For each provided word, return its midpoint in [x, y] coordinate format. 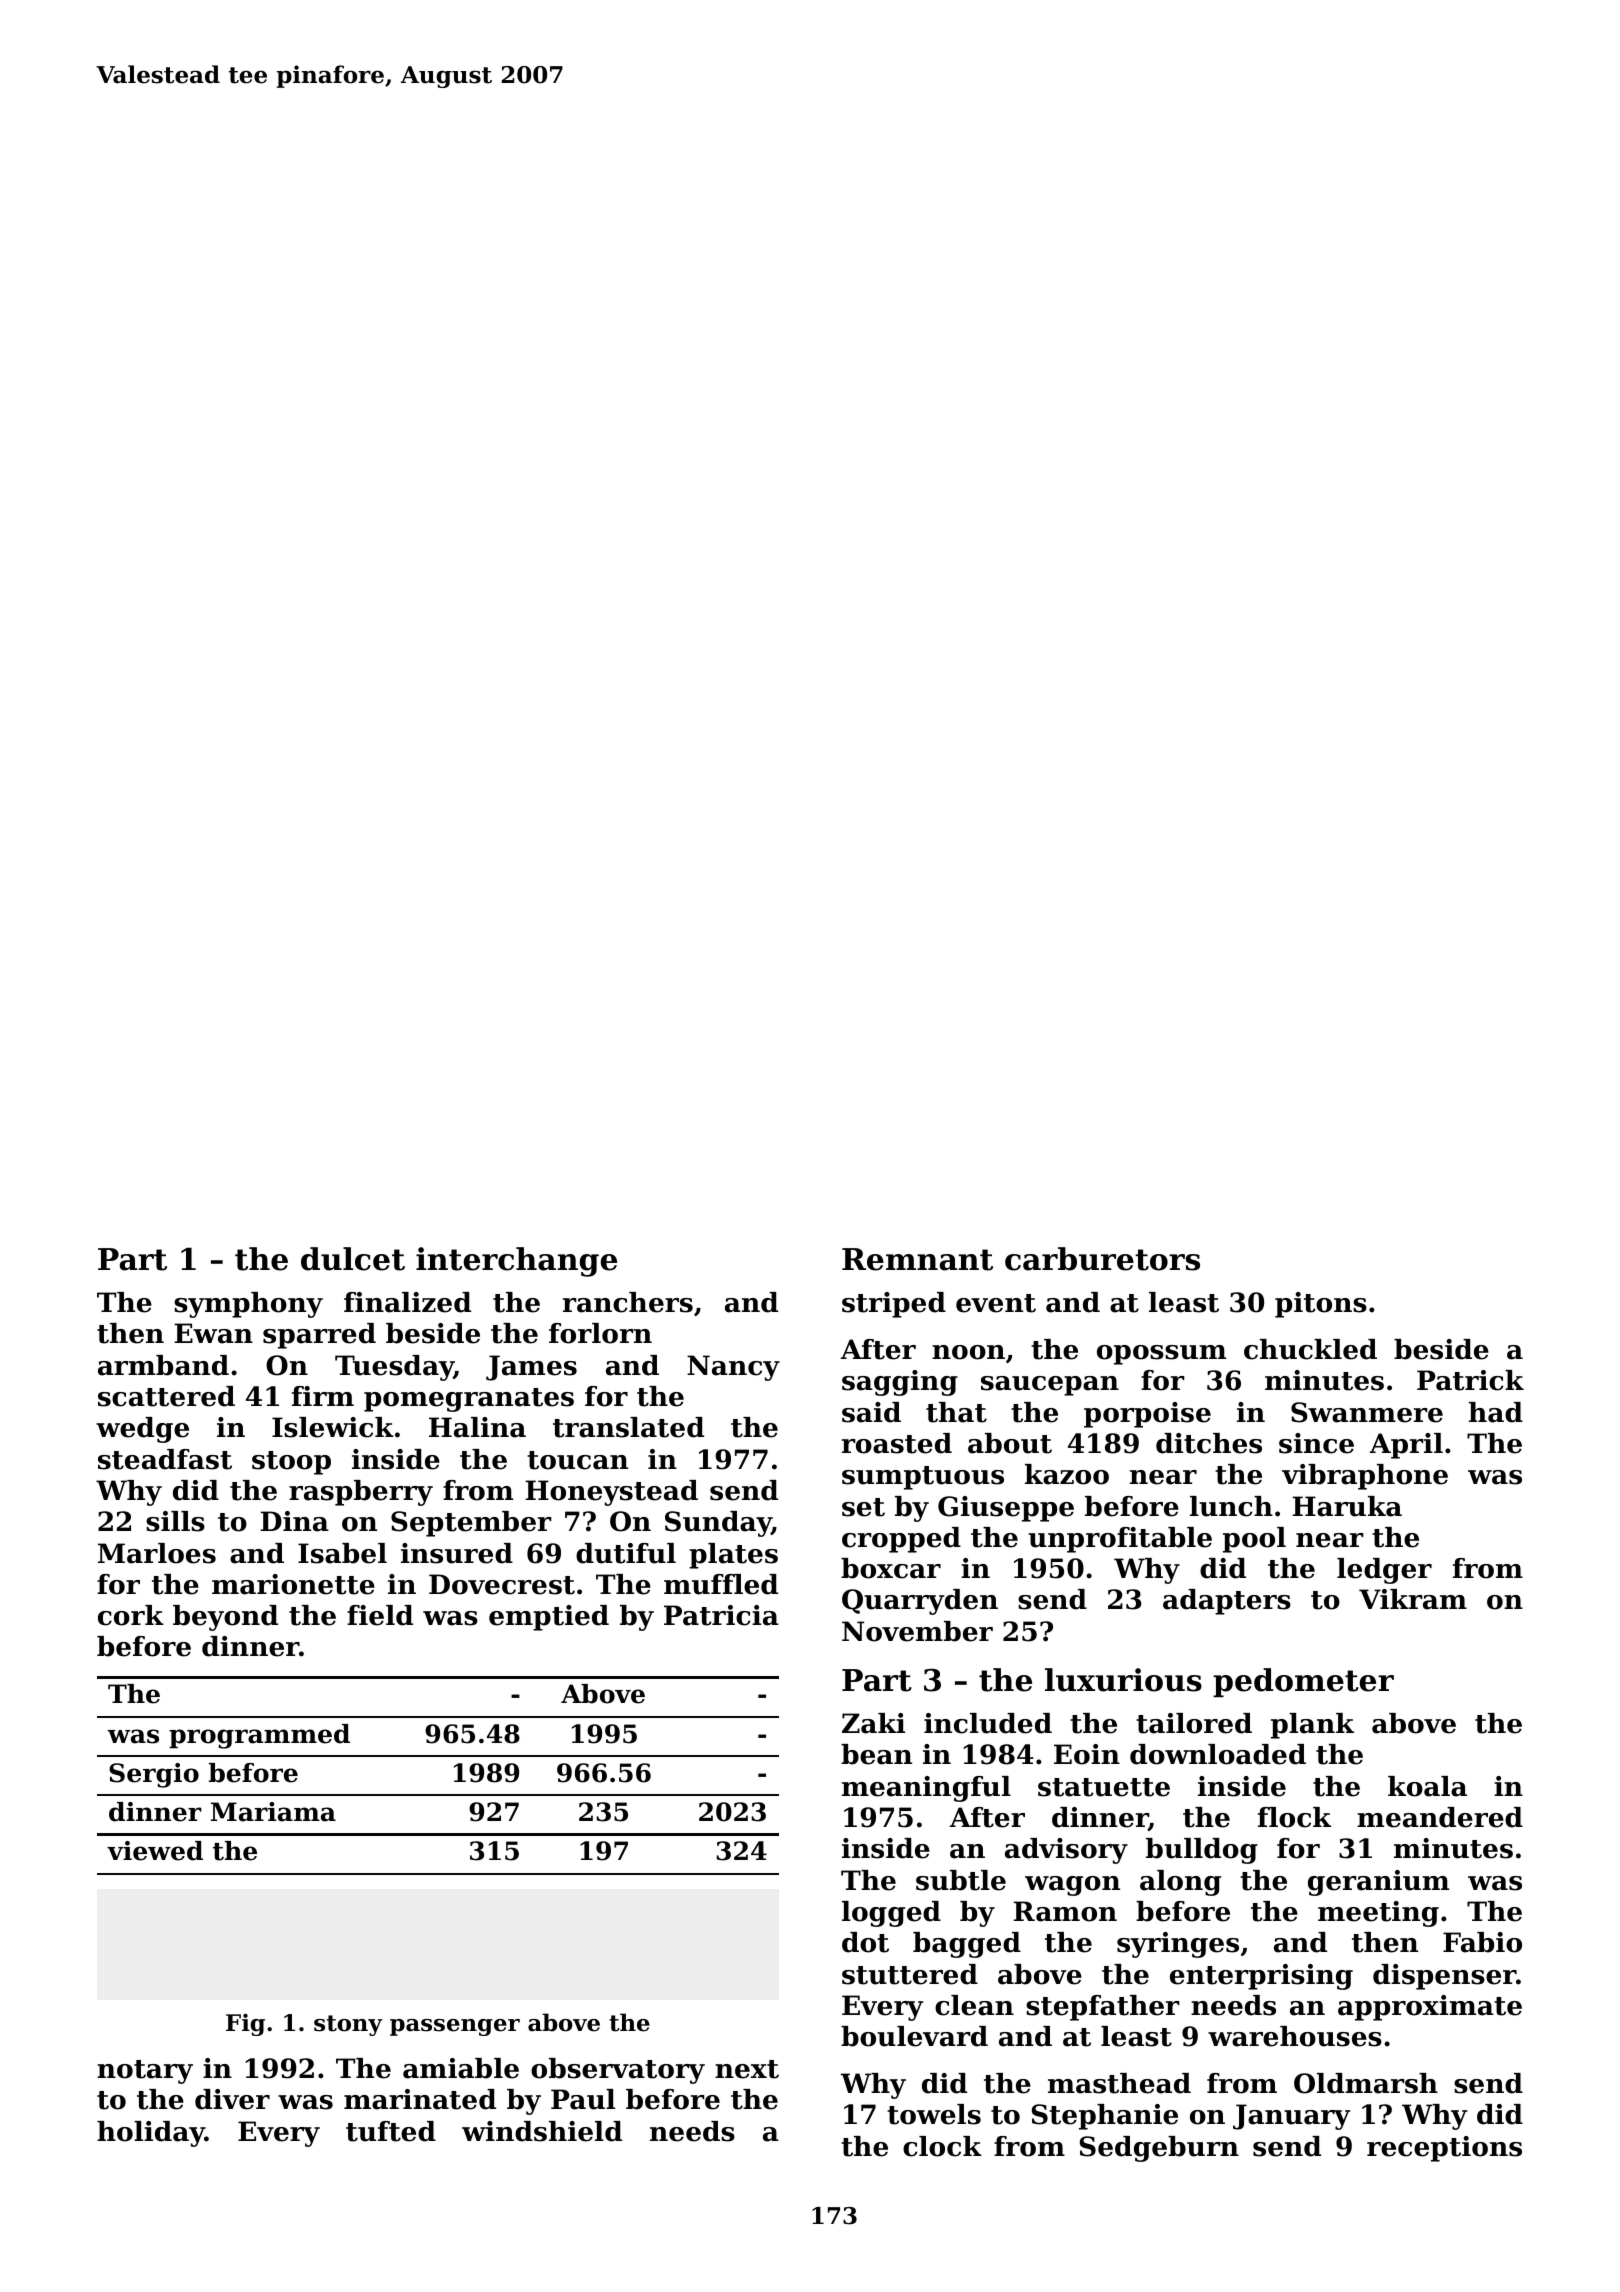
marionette [293, 1584]
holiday [151, 2134]
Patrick [1470, 1380]
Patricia [721, 1615]
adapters [1227, 1602]
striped [894, 1305]
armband [163, 1365]
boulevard [914, 2036]
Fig [245, 2024]
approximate [1430, 2008]
